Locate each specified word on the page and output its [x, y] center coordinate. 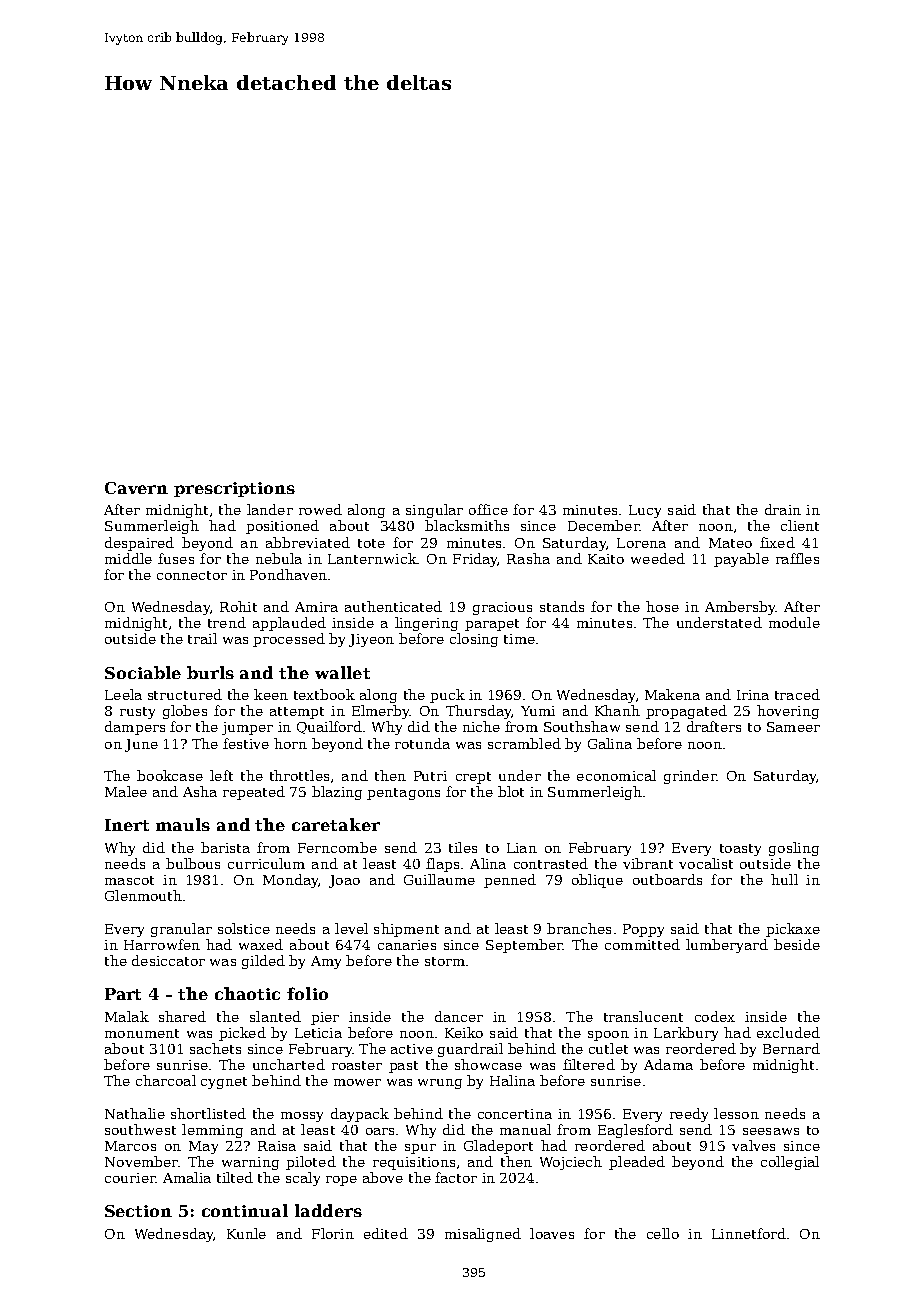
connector [192, 575]
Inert [127, 825]
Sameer [793, 727]
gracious [502, 608]
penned [510, 881]
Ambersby [740, 608]
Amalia [187, 1177]
